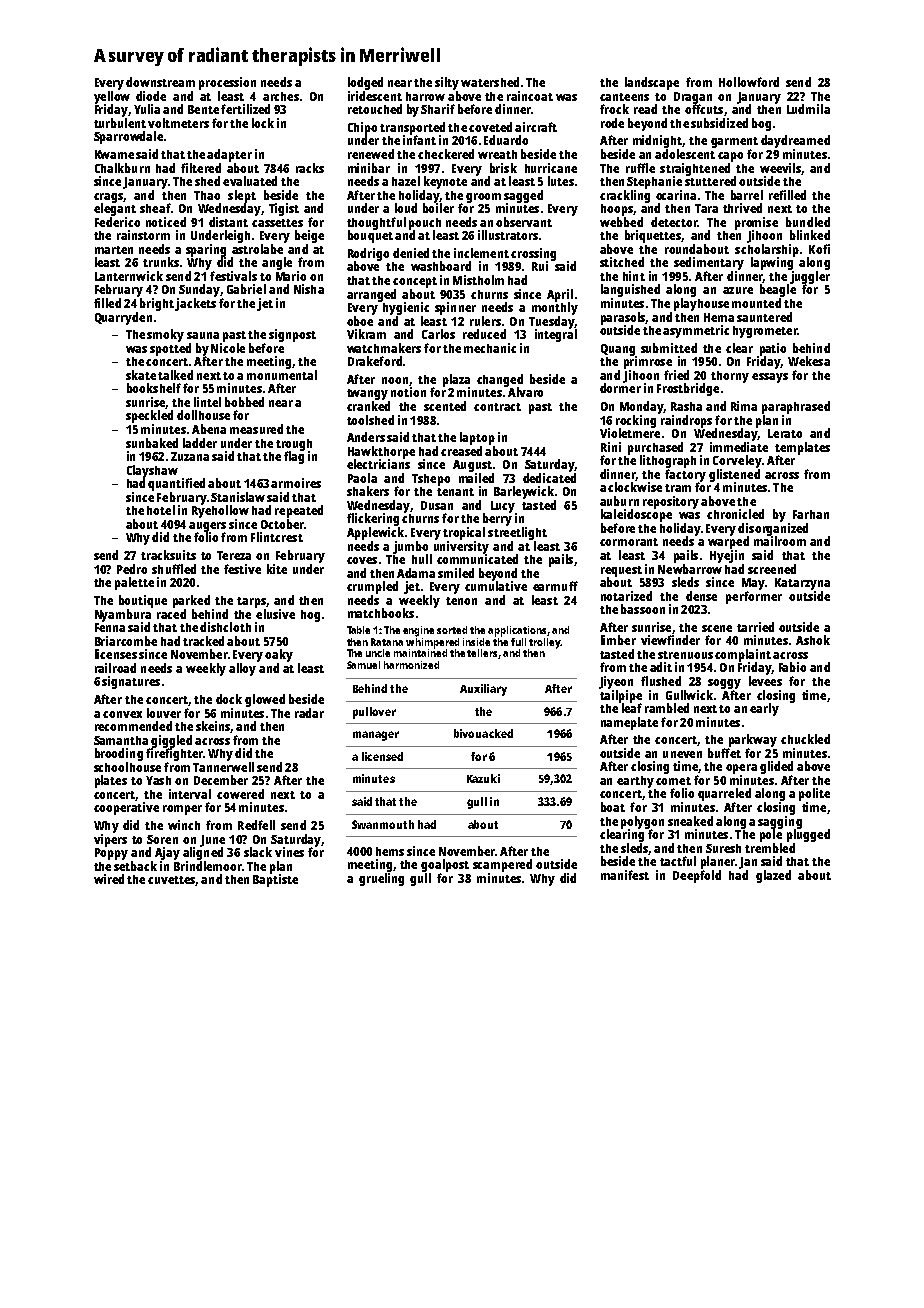 The image size is (924, 1308). Describe the element at coordinates (282, 375) in the screenshot. I see `monumental` at that location.
